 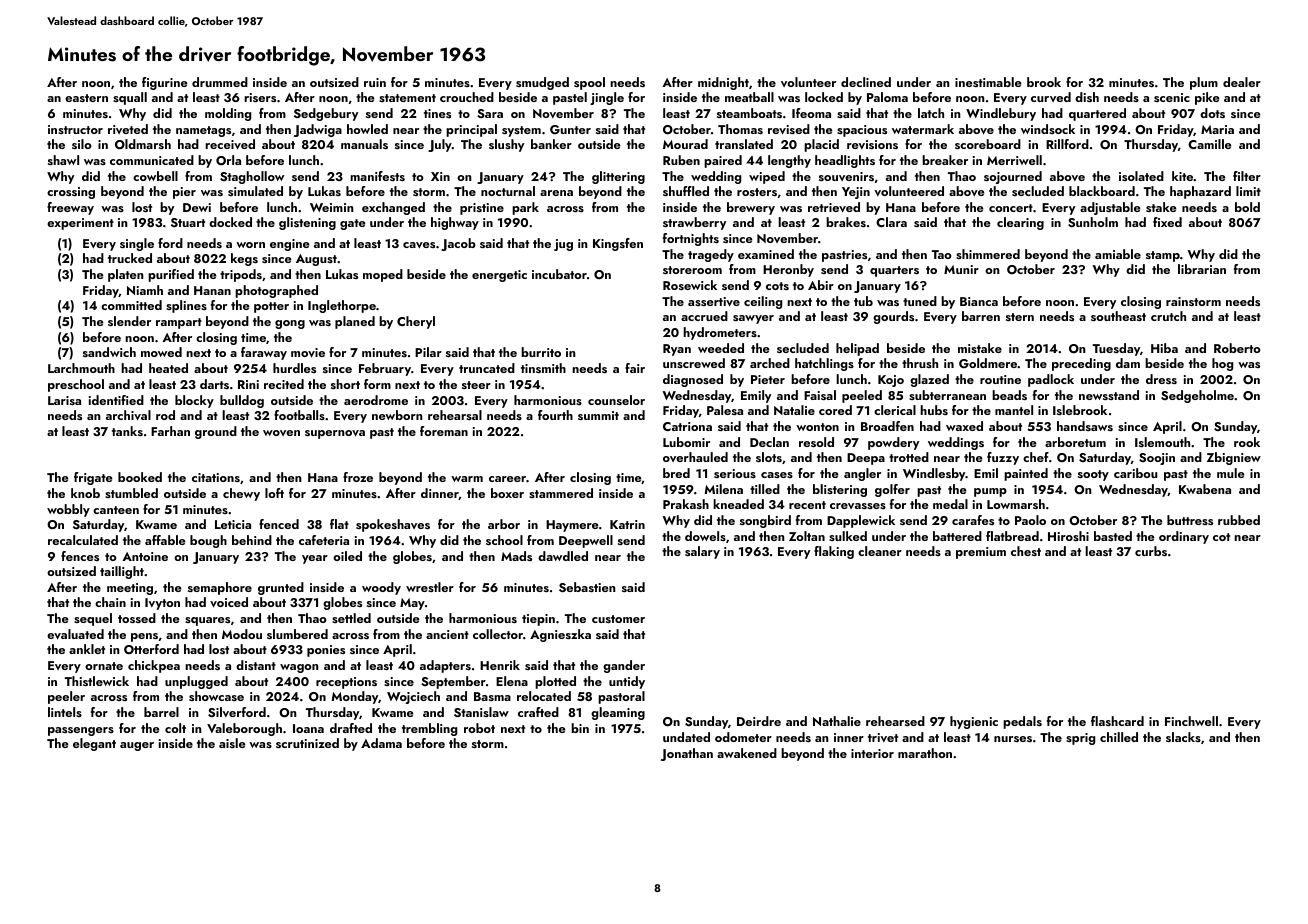 What do you see at coordinates (1202, 269) in the screenshot?
I see `librarian` at bounding box center [1202, 269].
